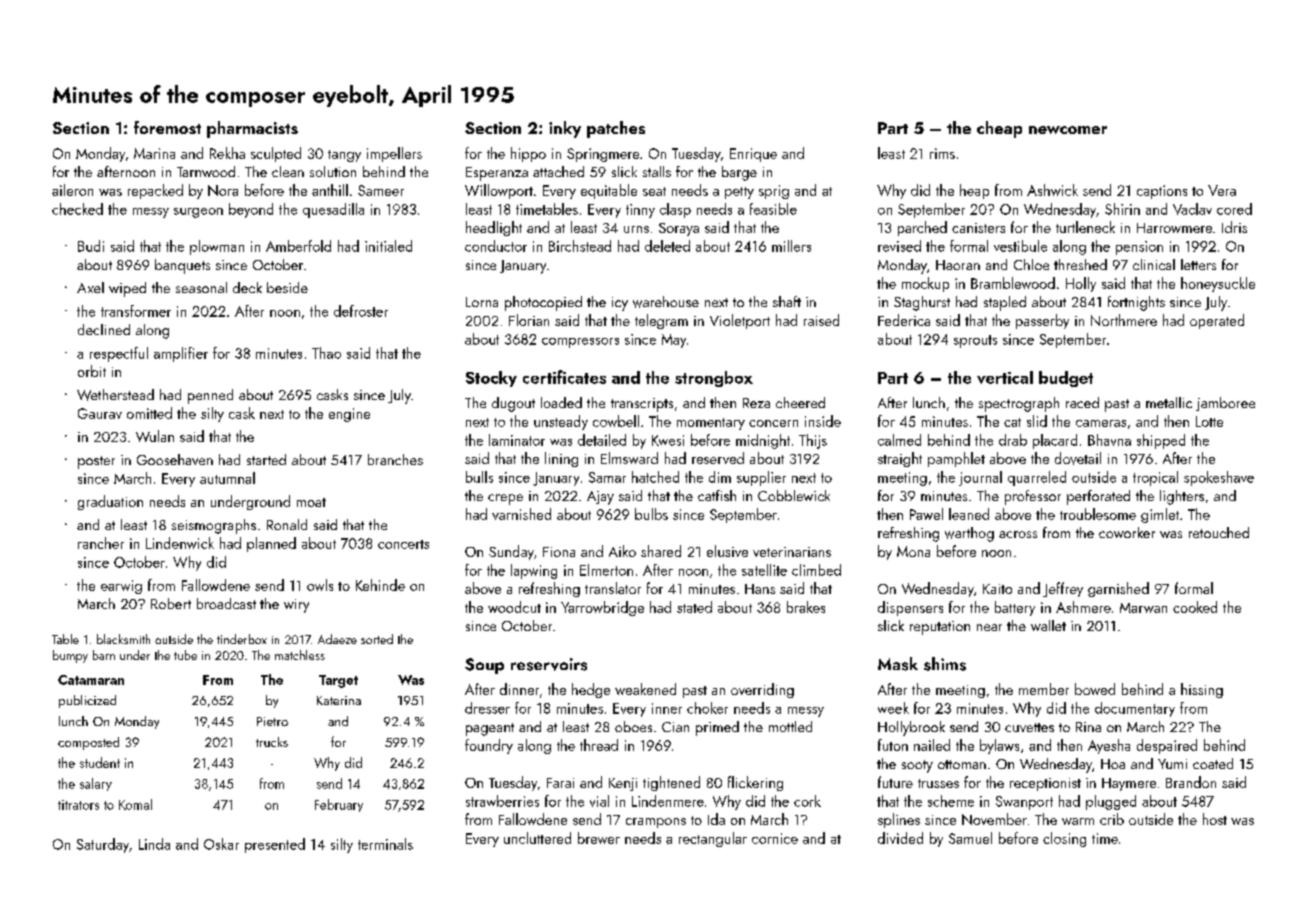  What do you see at coordinates (1064, 839) in the screenshot?
I see `closing` at bounding box center [1064, 839].
